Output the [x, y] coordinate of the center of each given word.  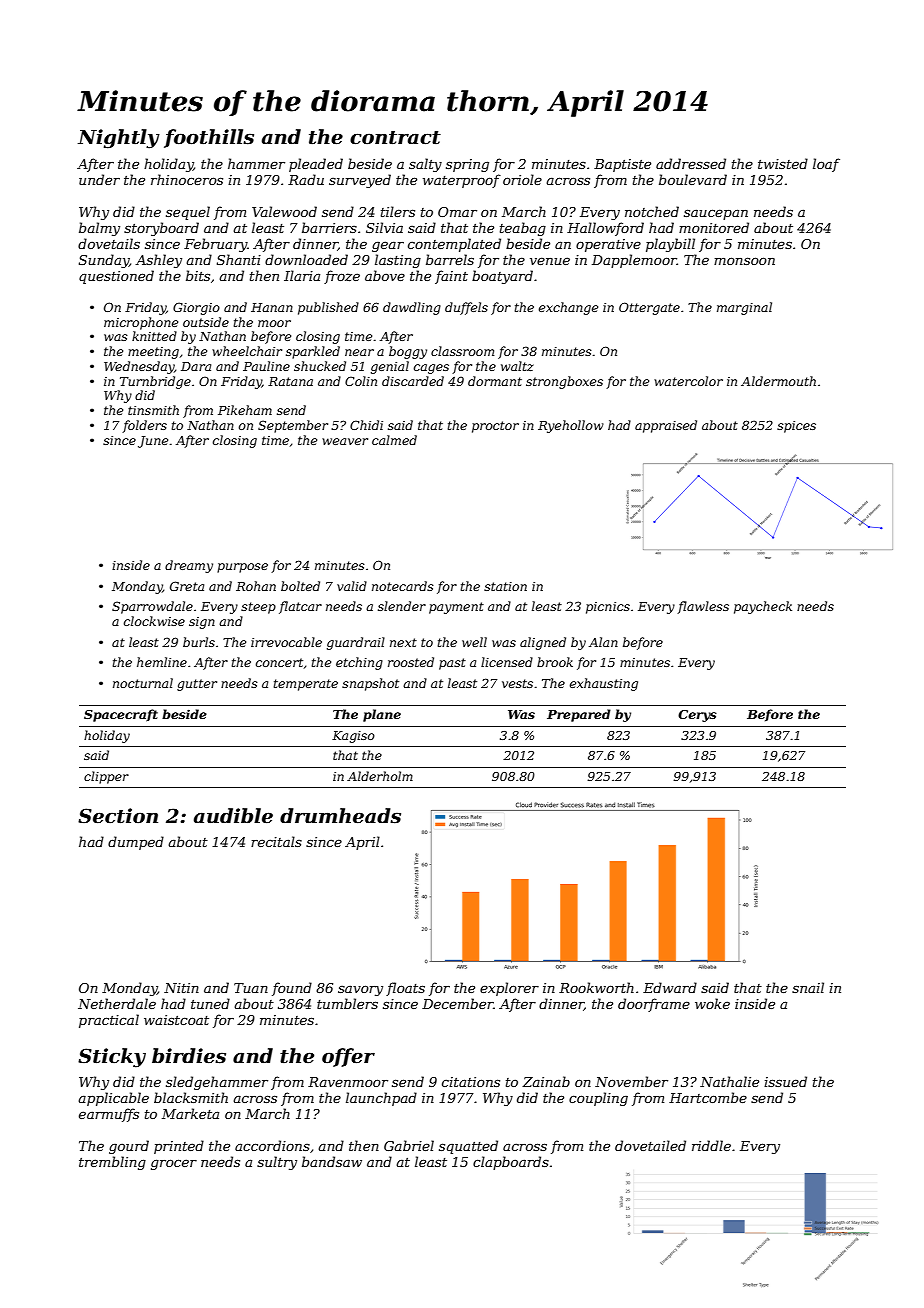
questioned [116, 277]
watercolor [688, 381]
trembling [112, 1163]
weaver [345, 441]
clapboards [511, 1163]
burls [199, 642]
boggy [408, 352]
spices [796, 427]
